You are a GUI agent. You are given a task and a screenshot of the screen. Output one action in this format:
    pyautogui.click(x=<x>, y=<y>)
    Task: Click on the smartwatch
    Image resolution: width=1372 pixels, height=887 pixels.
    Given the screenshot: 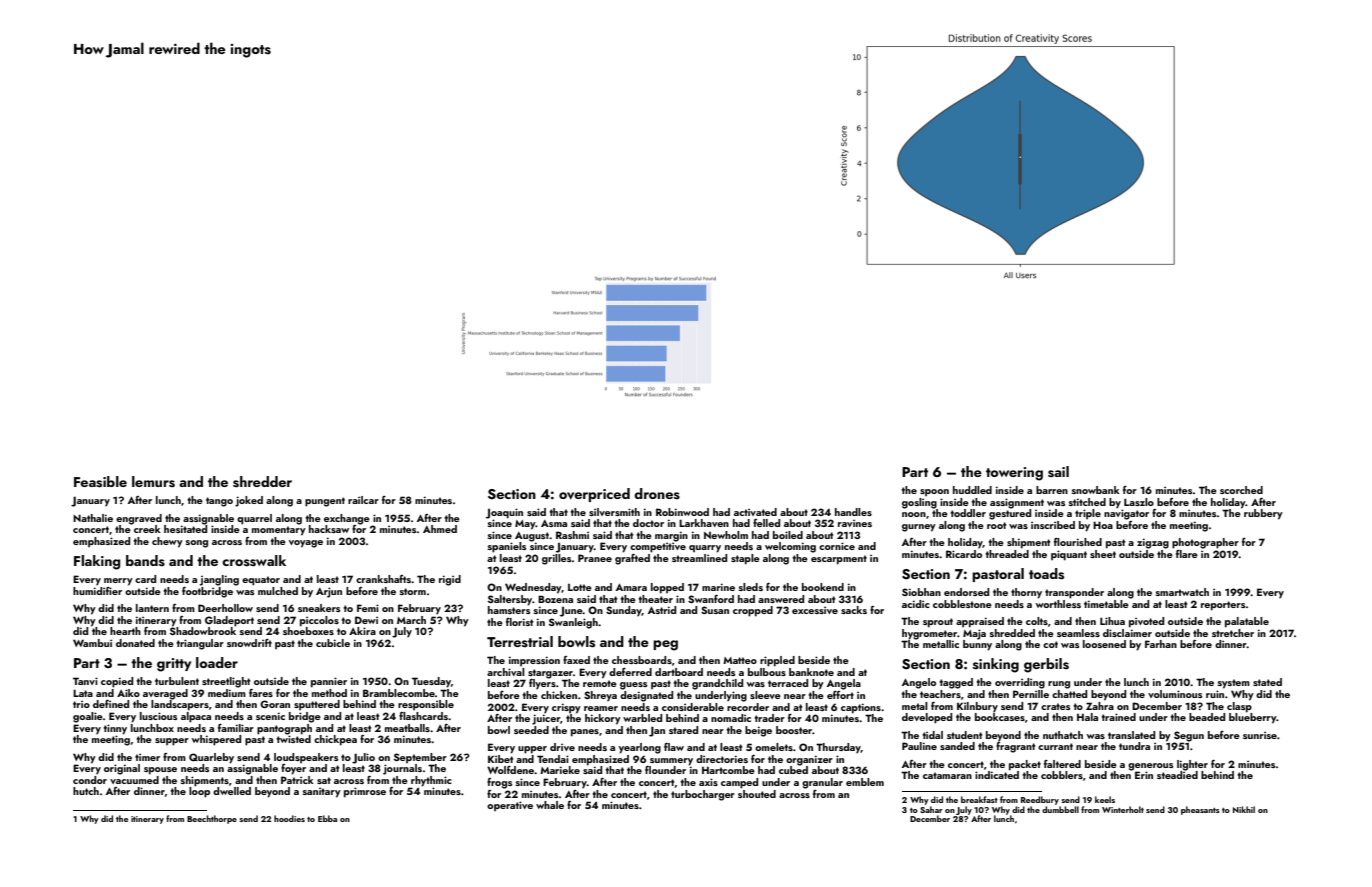 What is the action you would take?
    pyautogui.click(x=1182, y=592)
